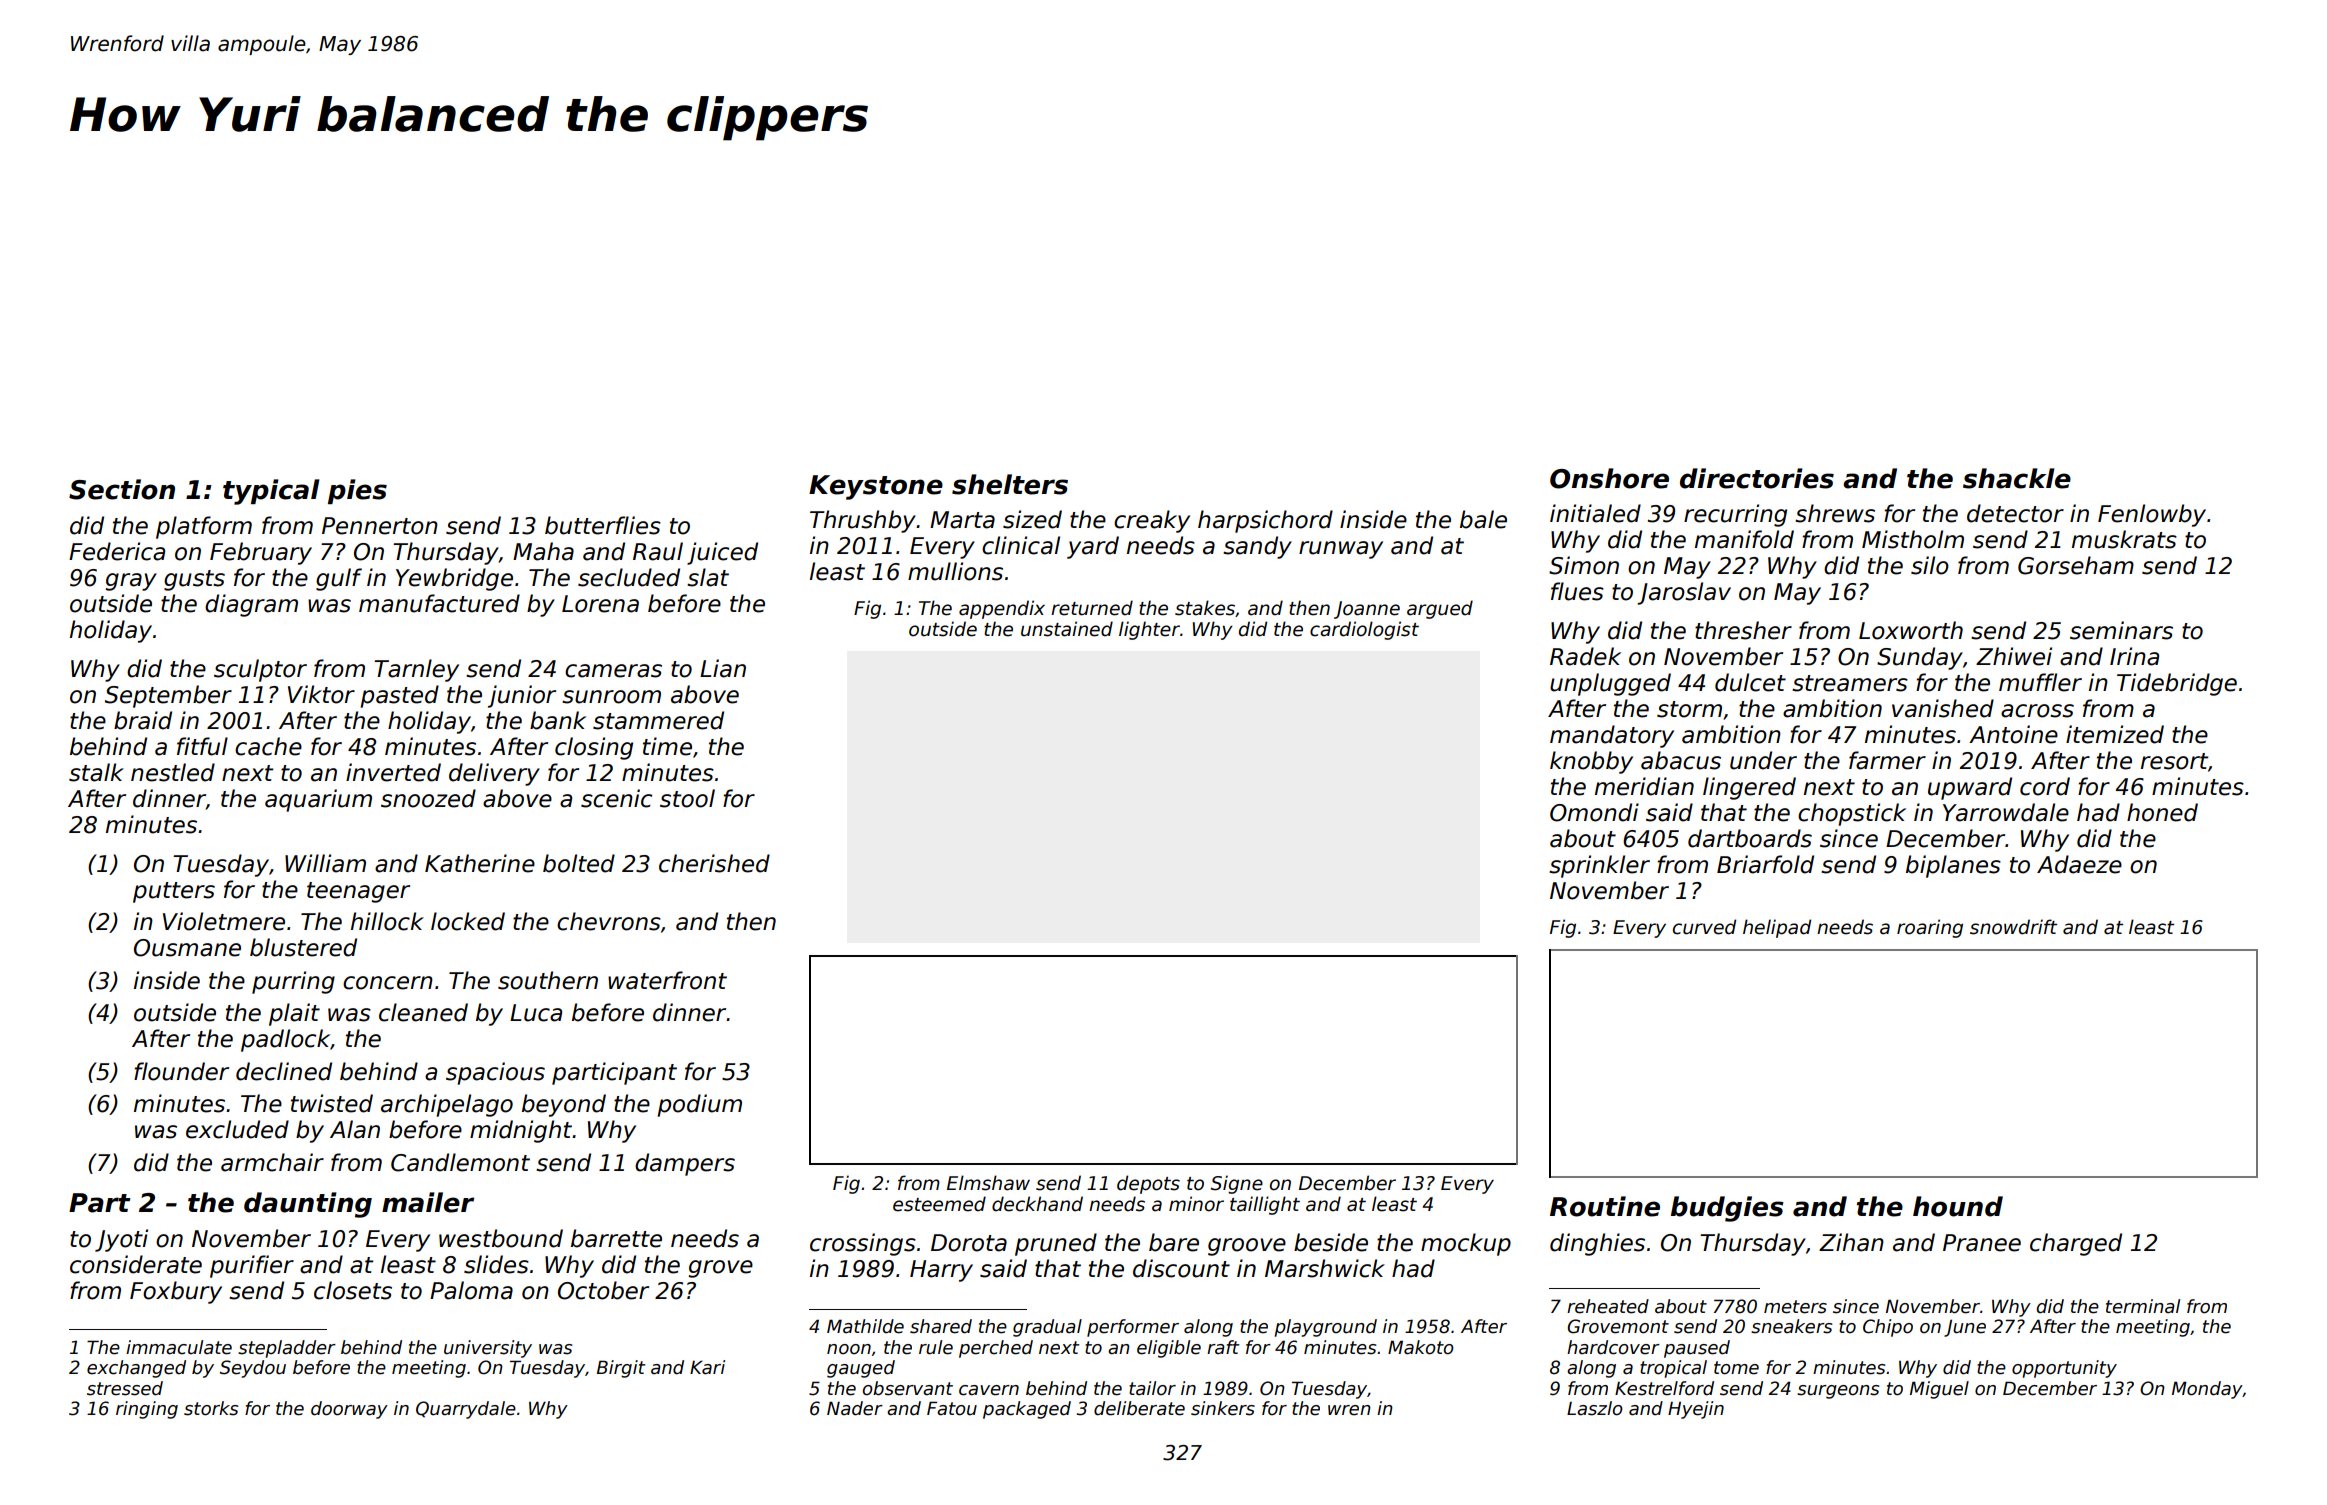  I want to click on cord, so click(2045, 786).
